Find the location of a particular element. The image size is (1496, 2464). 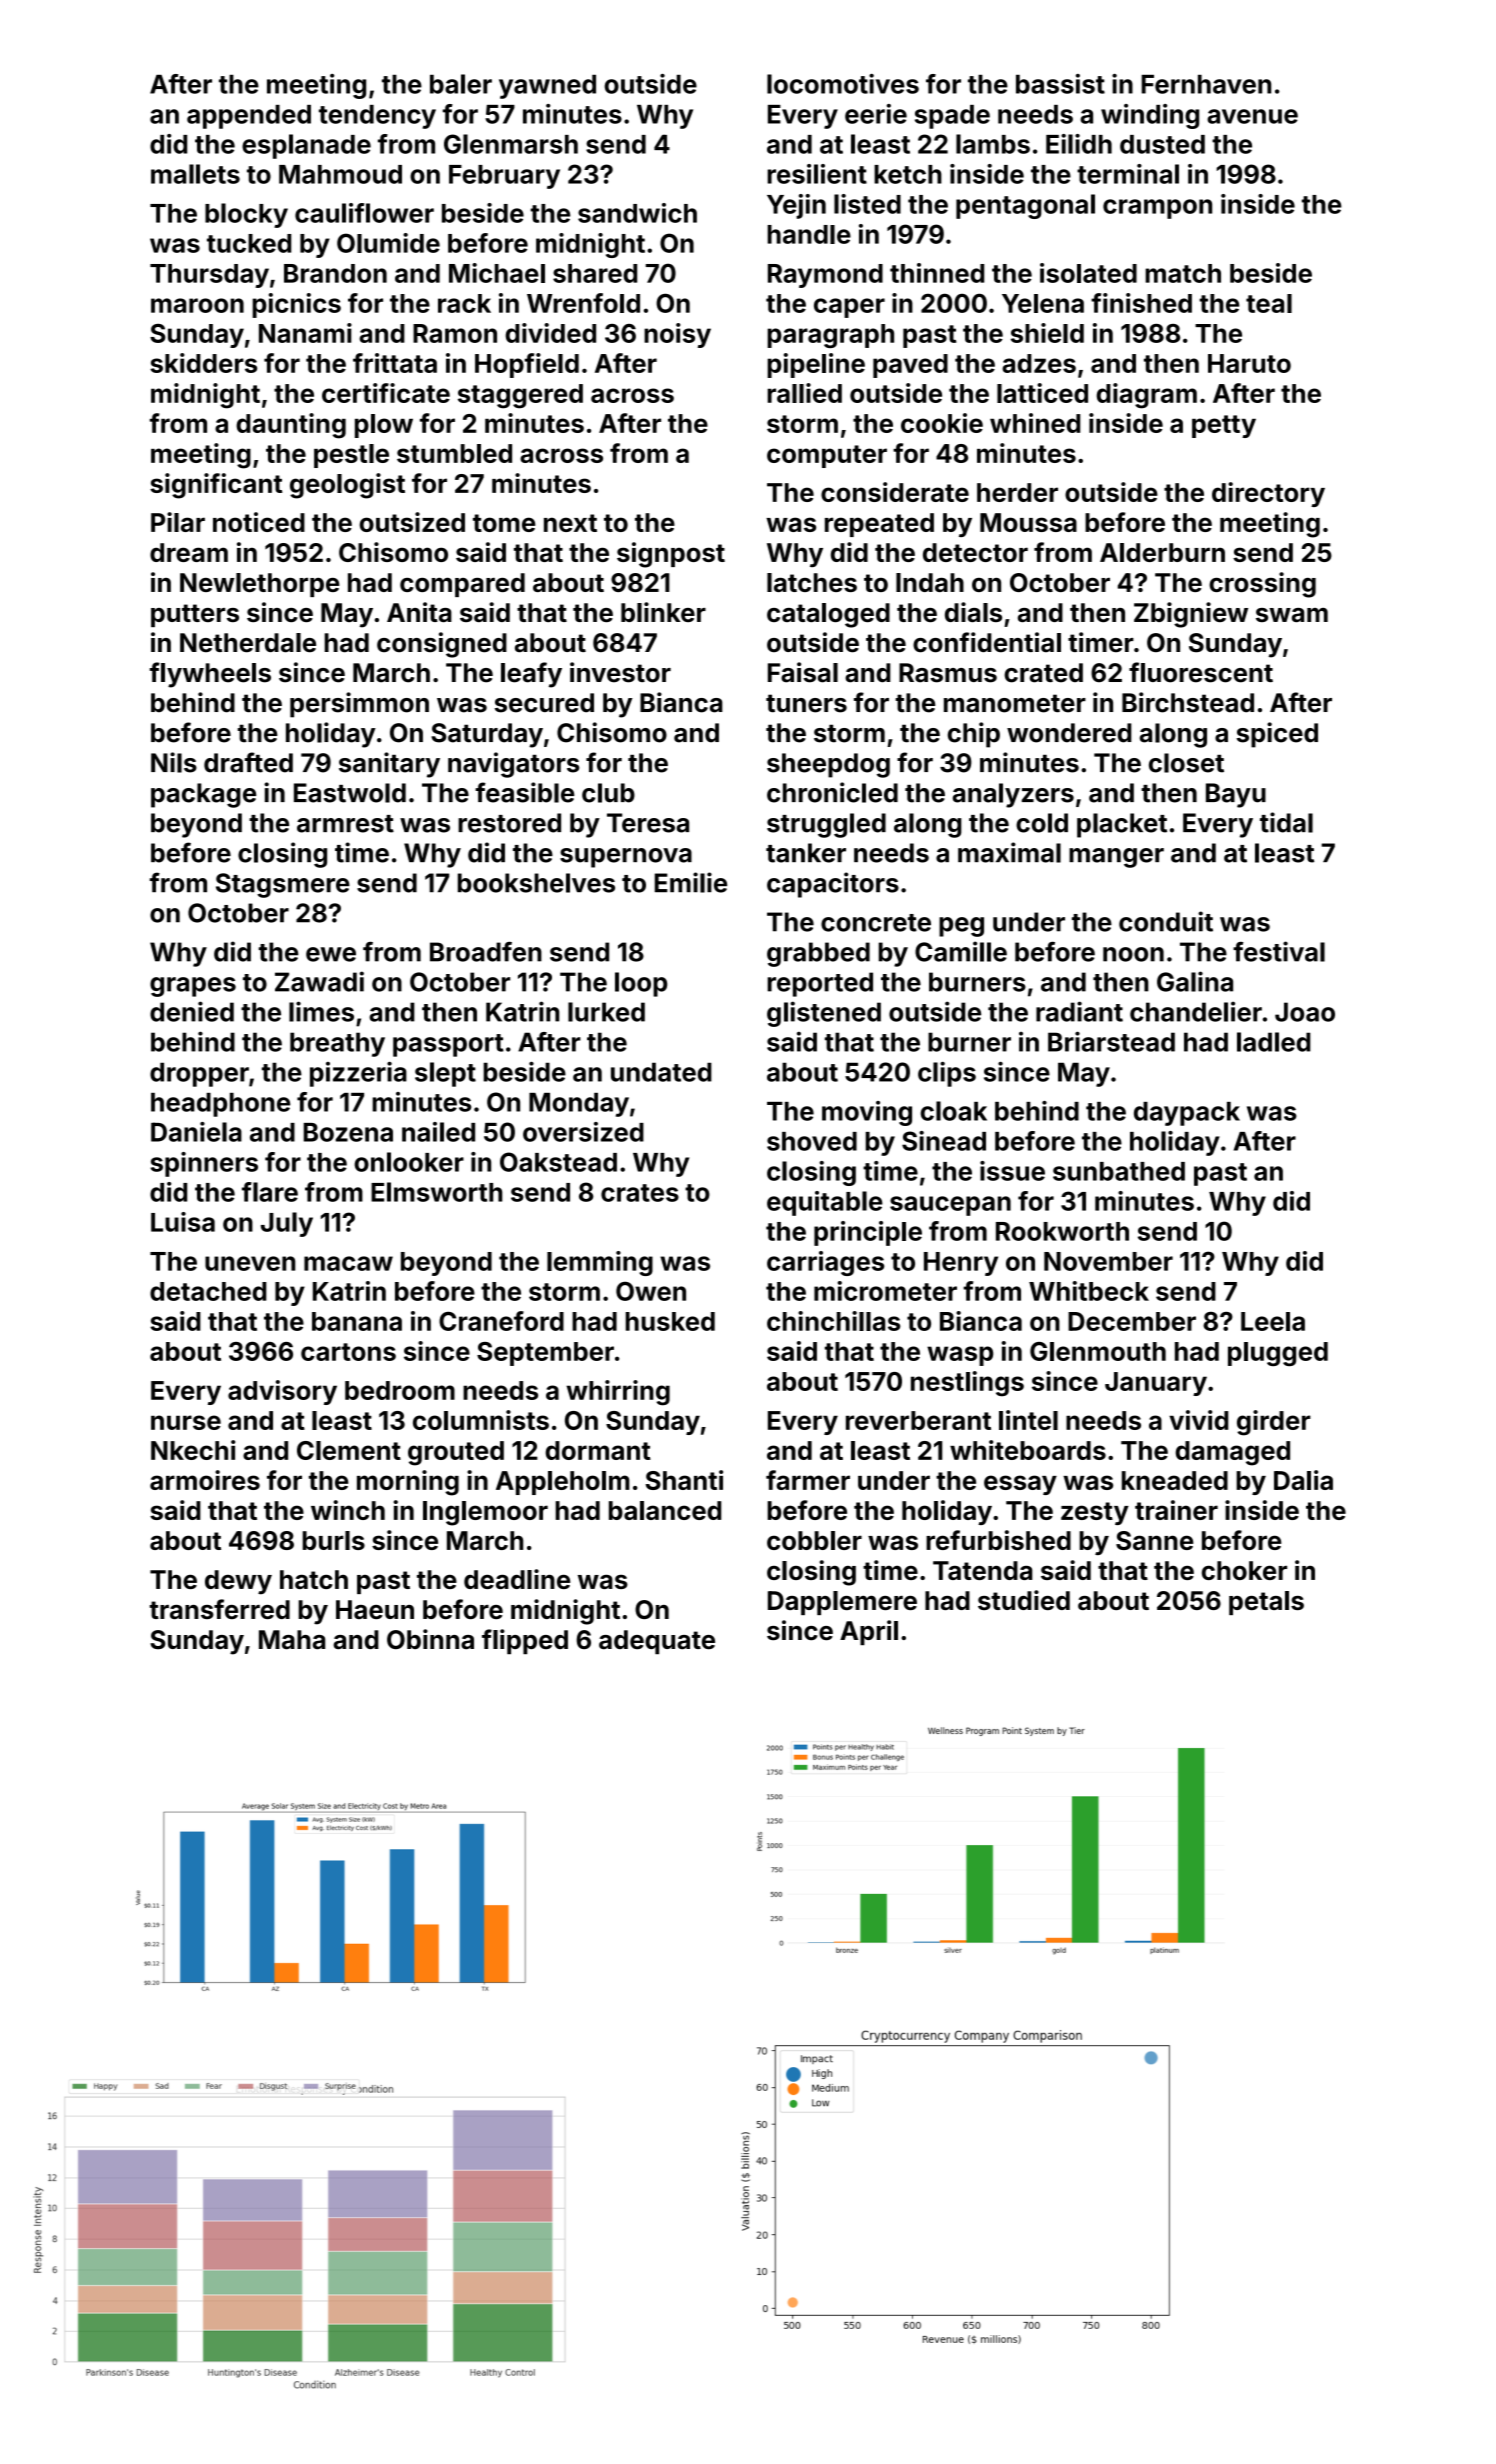

avenue is located at coordinates (1252, 116).
